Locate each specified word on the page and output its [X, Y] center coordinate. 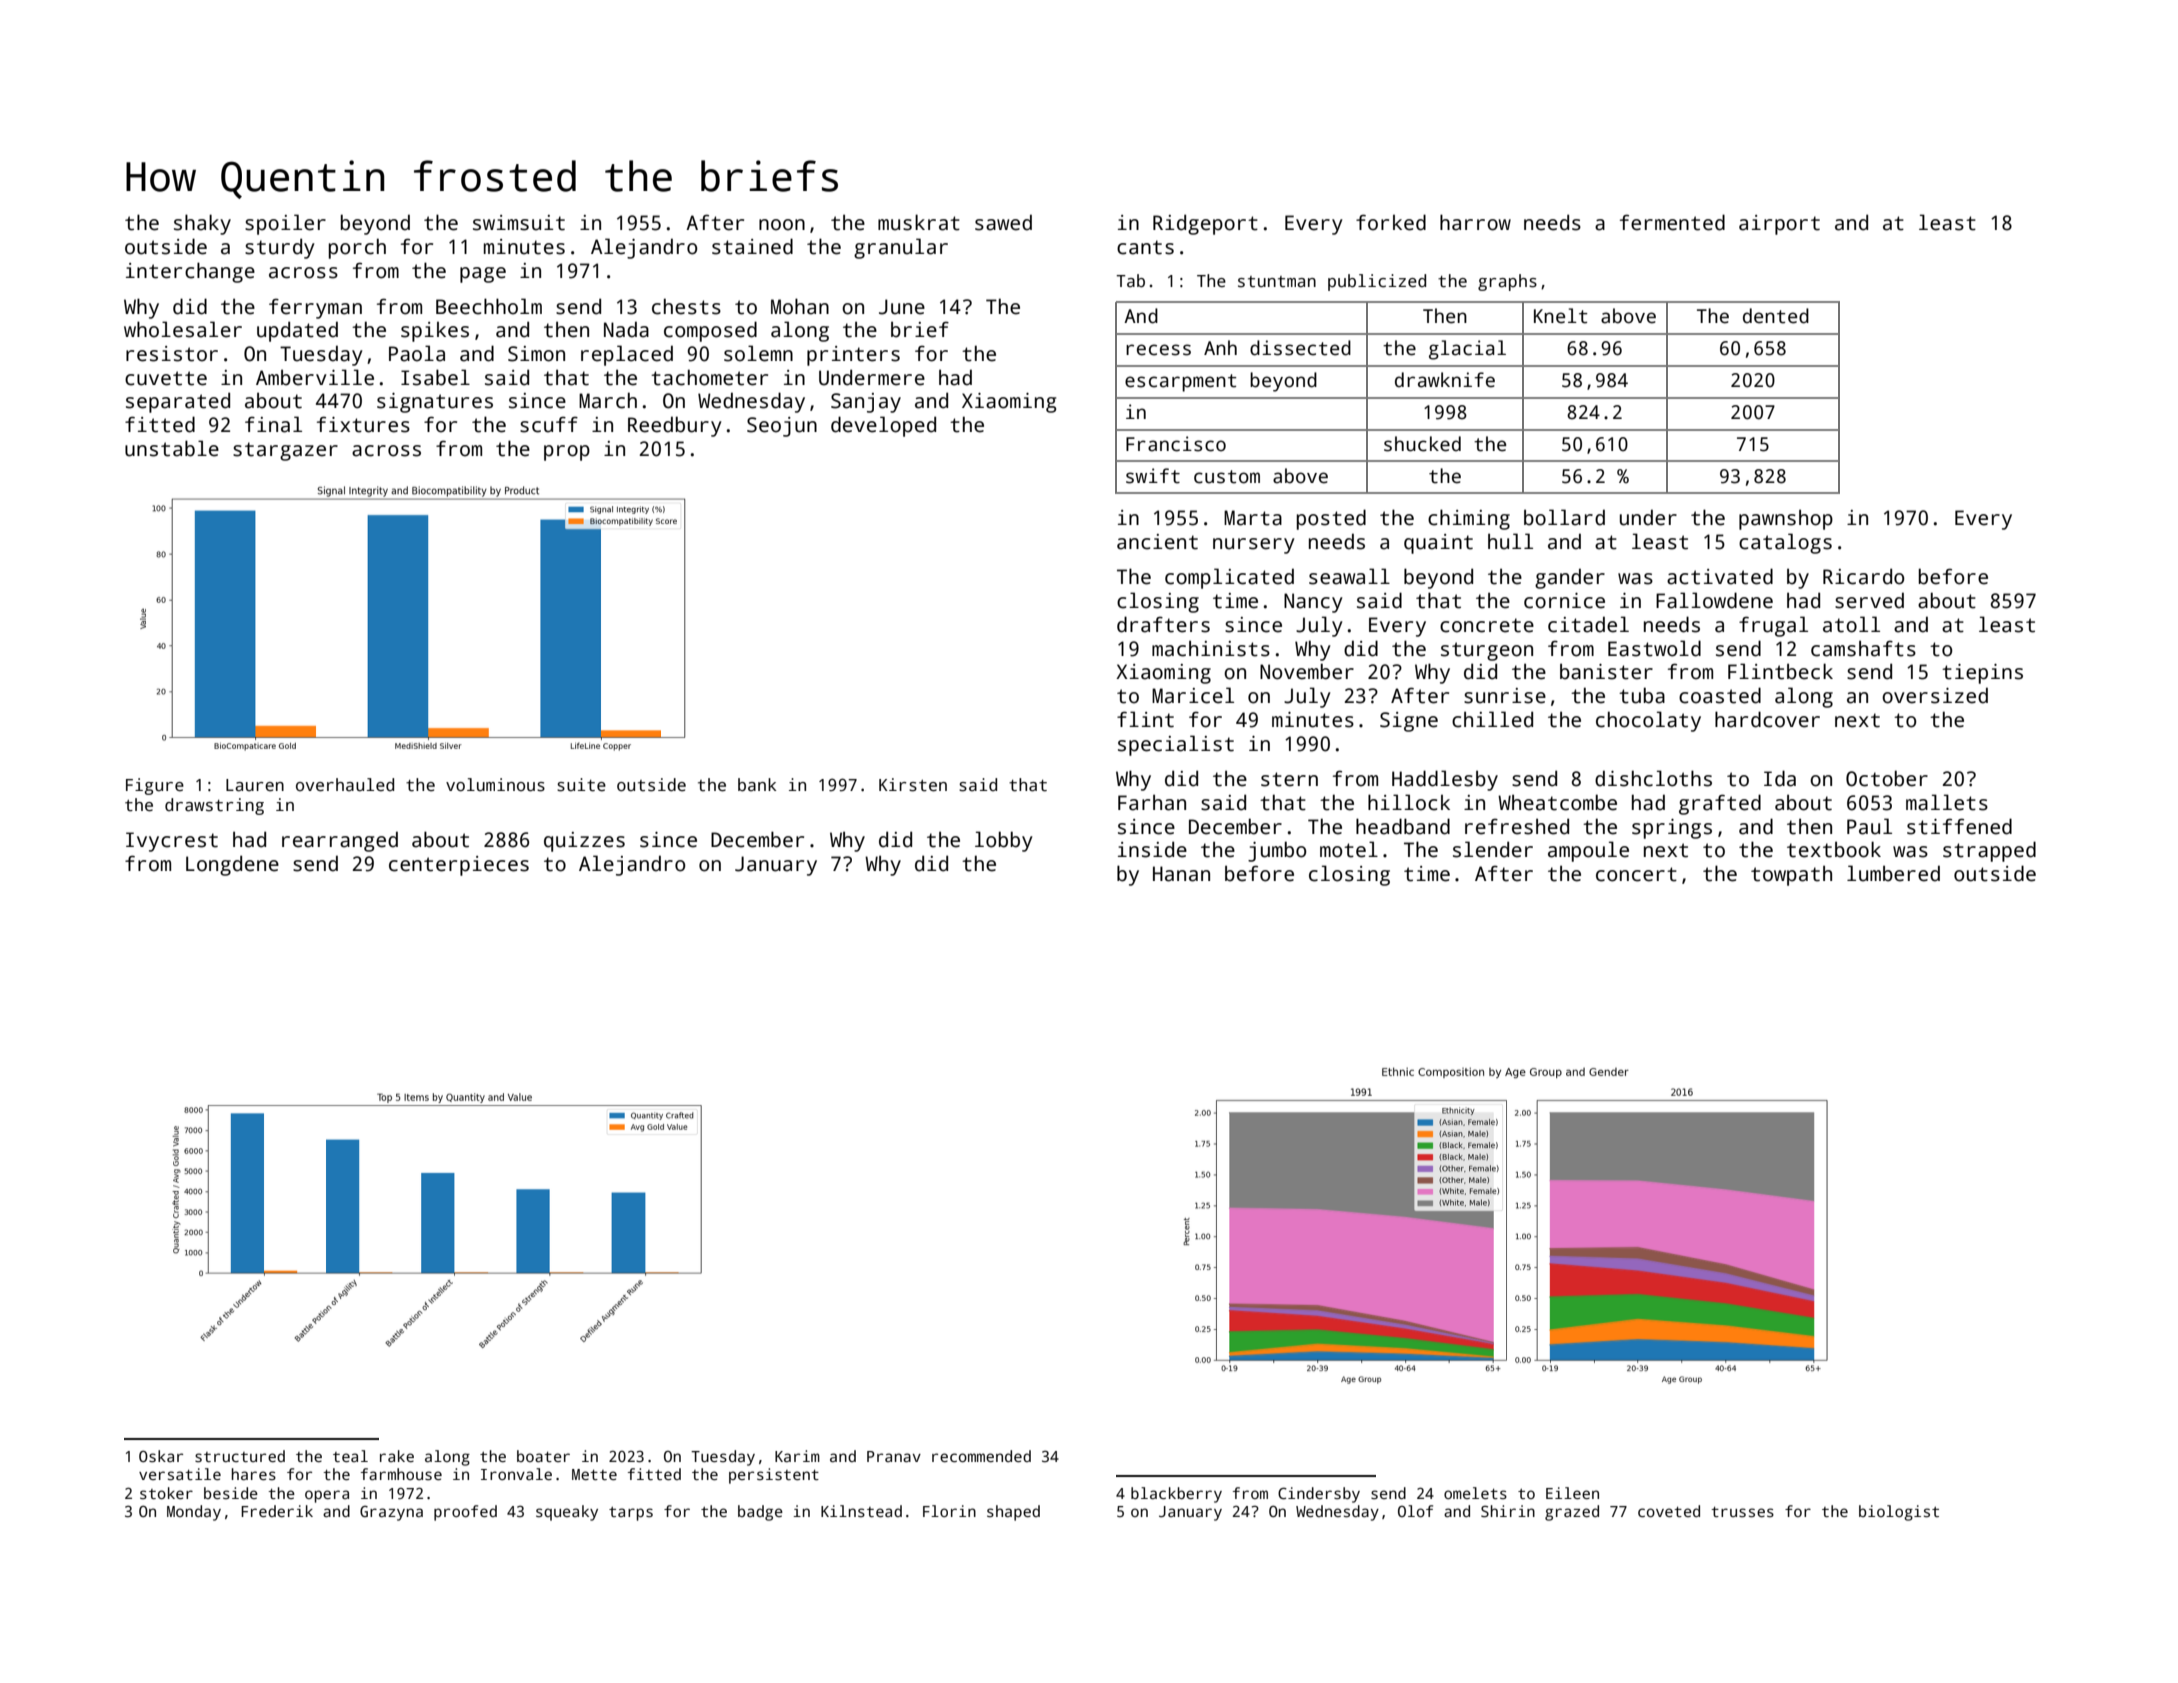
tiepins [1982, 674]
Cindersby [1319, 1495]
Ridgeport [1205, 224]
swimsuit [519, 223]
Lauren [255, 785]
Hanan [1181, 874]
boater [543, 1456]
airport [1779, 225]
